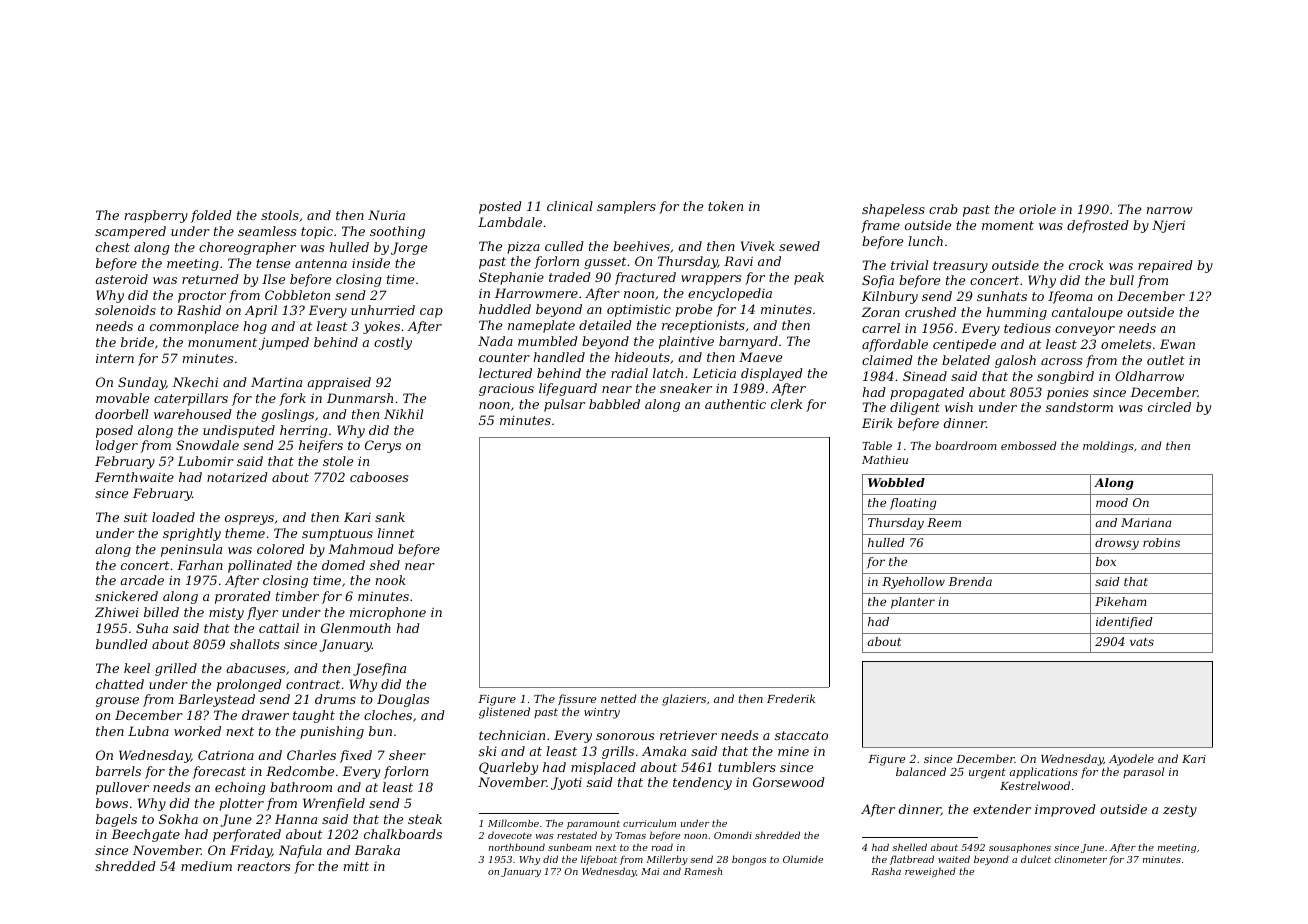 Image resolution: width=1308 pixels, height=924 pixels. I want to click on dulcet, so click(1036, 859).
